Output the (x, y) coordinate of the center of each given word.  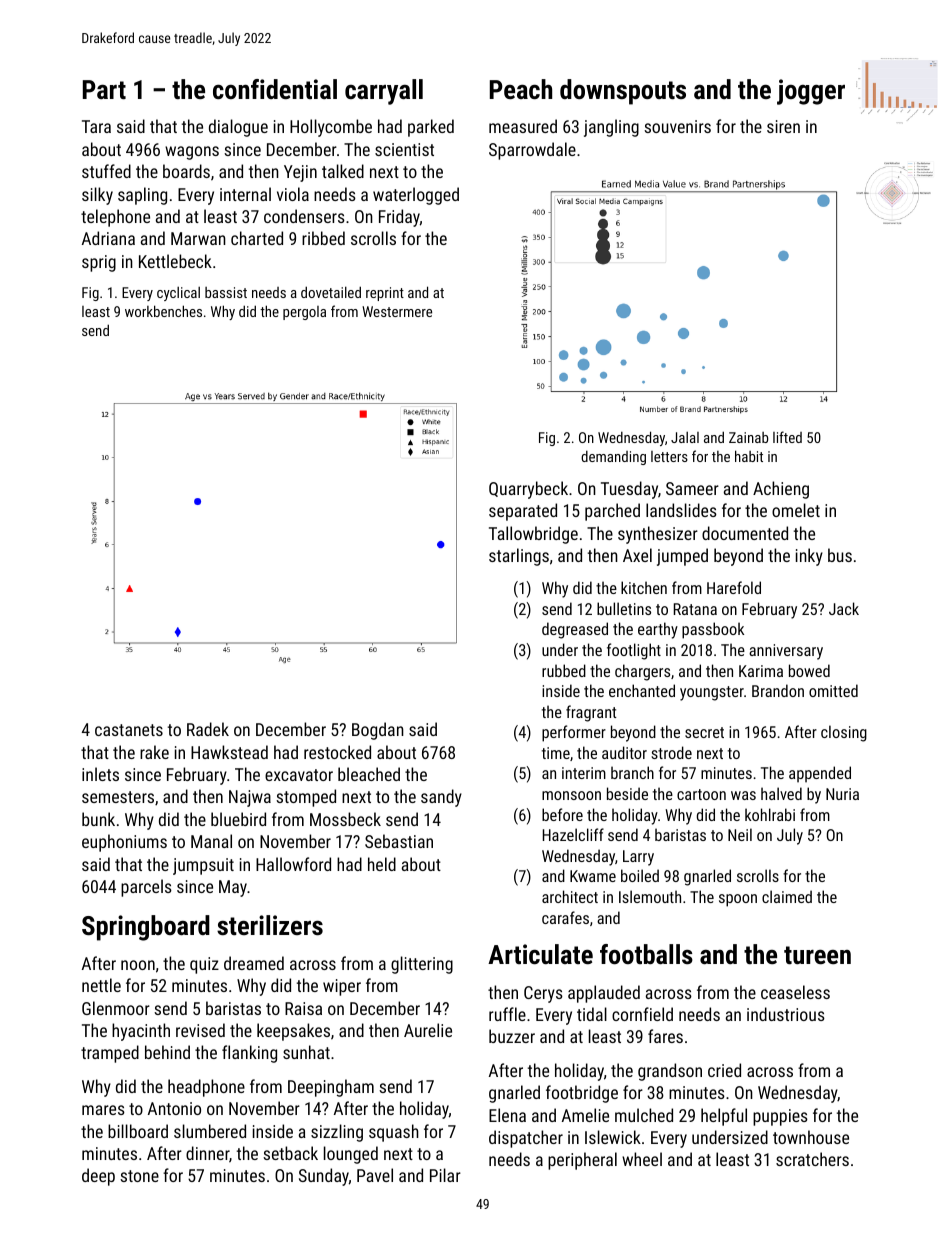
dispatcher (526, 1139)
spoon (738, 900)
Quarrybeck (528, 490)
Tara (96, 126)
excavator (299, 775)
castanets (129, 730)
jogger (811, 92)
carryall (384, 92)
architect (570, 896)
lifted (787, 437)
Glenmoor (116, 1008)
